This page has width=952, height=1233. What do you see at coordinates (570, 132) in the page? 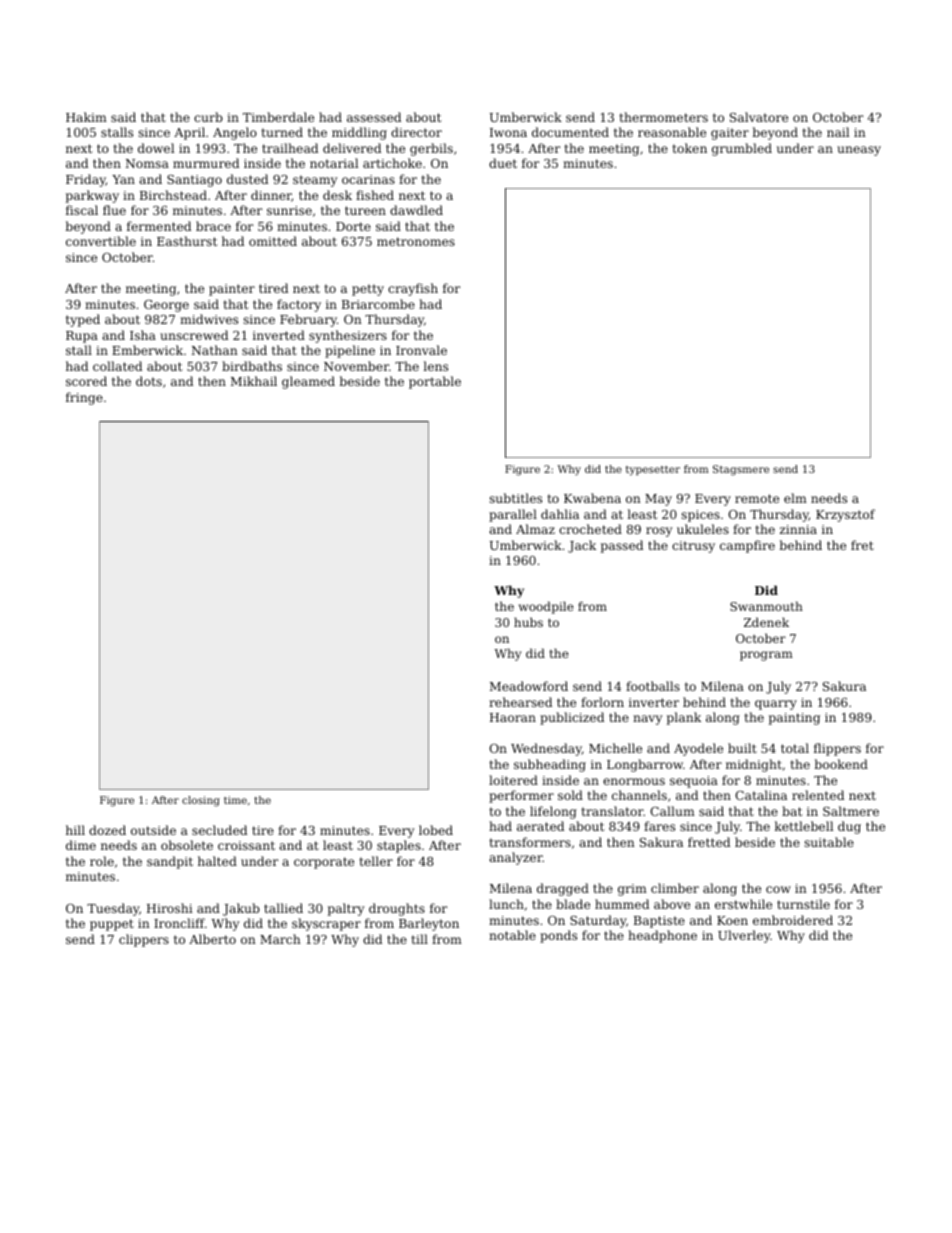
I see `documented` at bounding box center [570, 132].
